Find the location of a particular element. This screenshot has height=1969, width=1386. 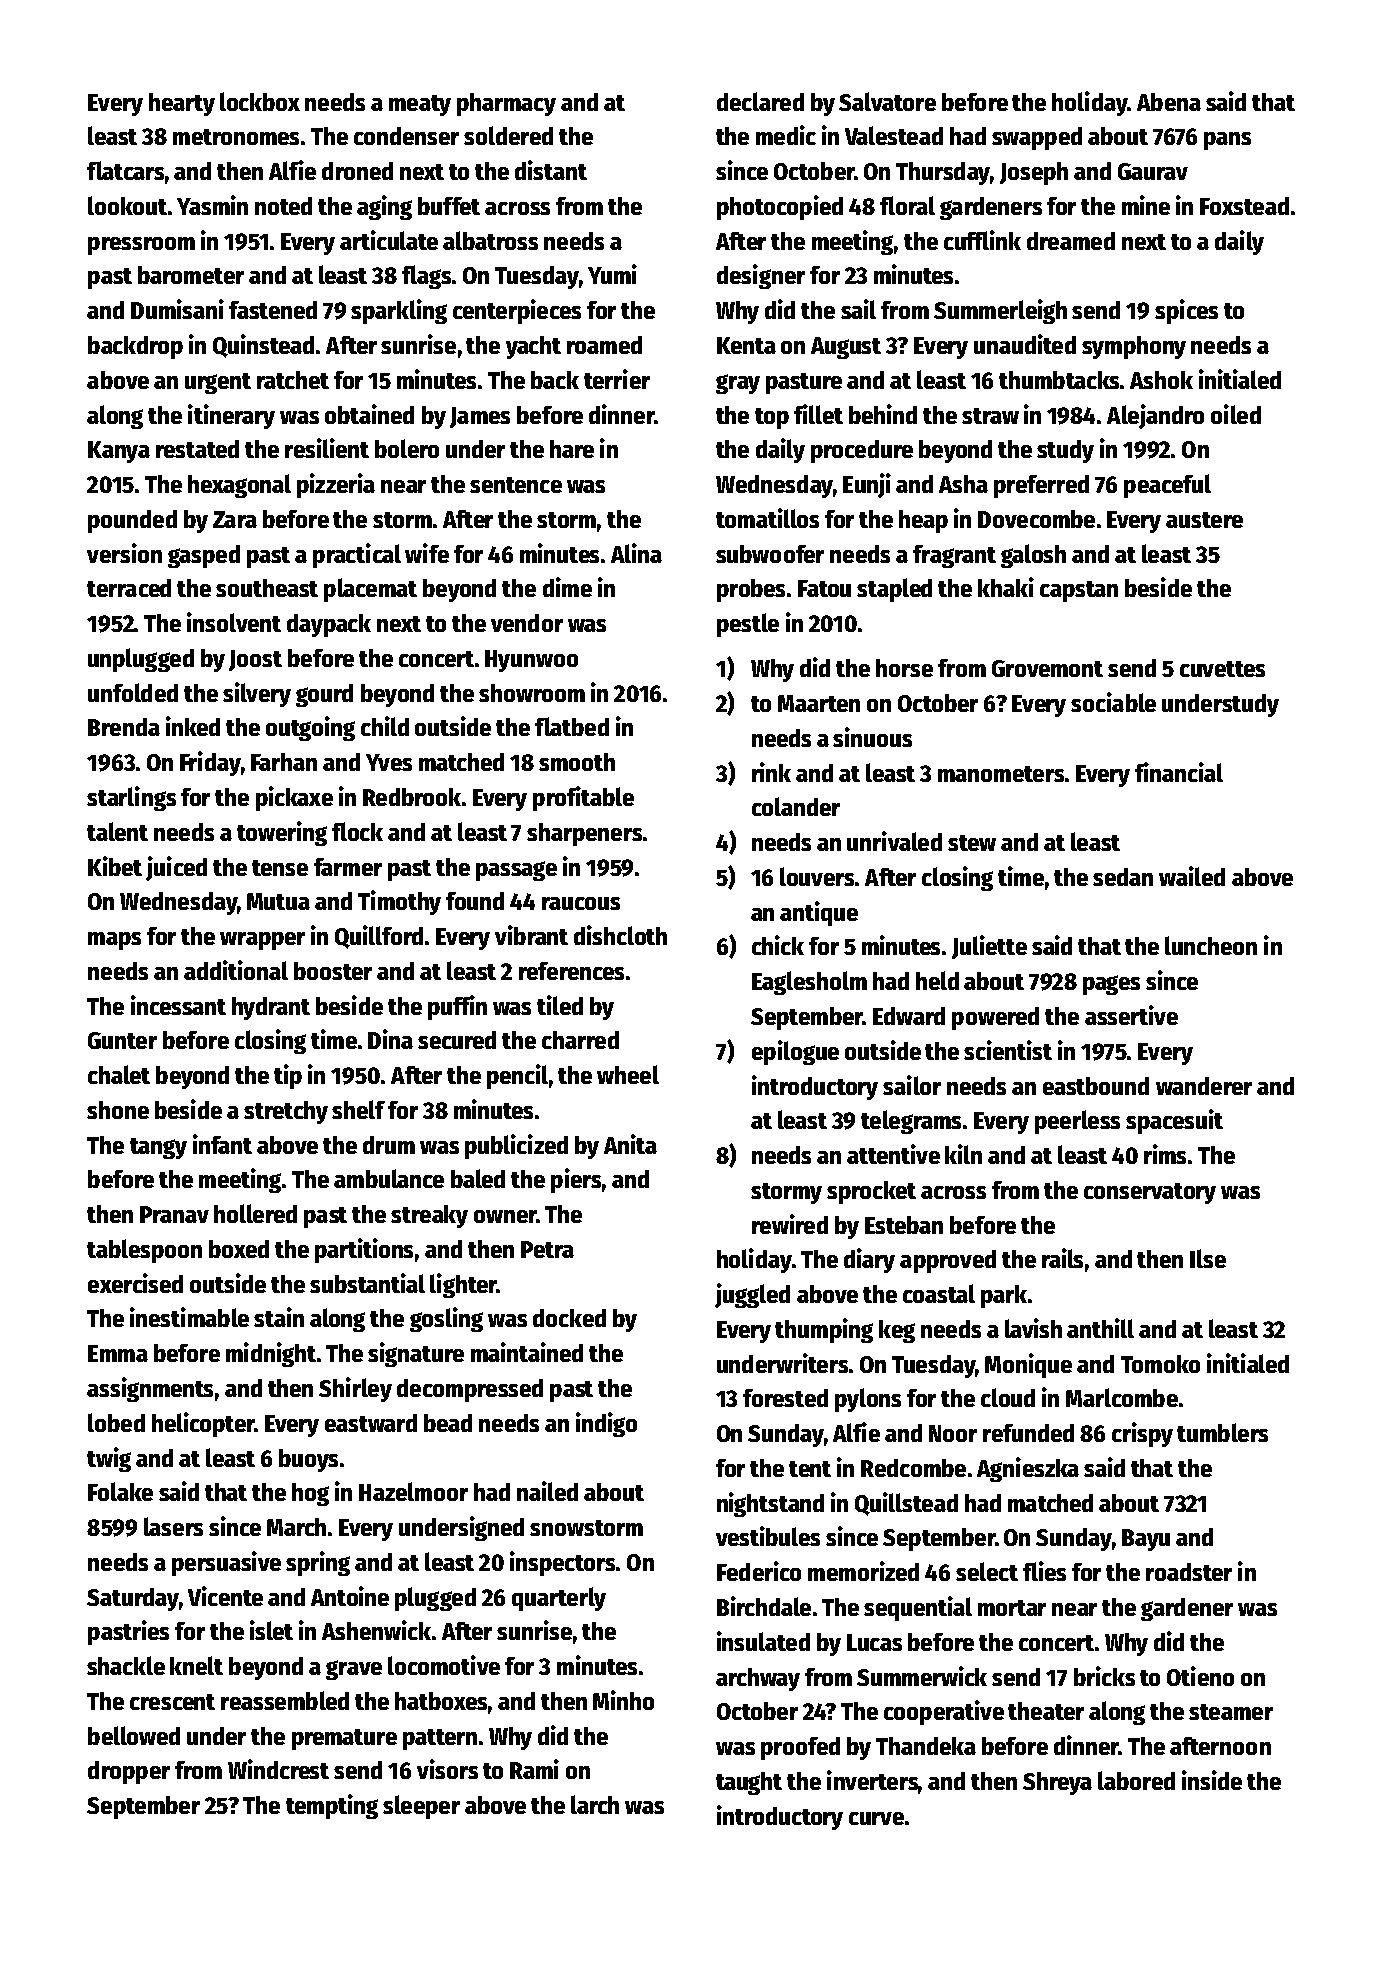

pizzeria is located at coordinates (336, 485).
